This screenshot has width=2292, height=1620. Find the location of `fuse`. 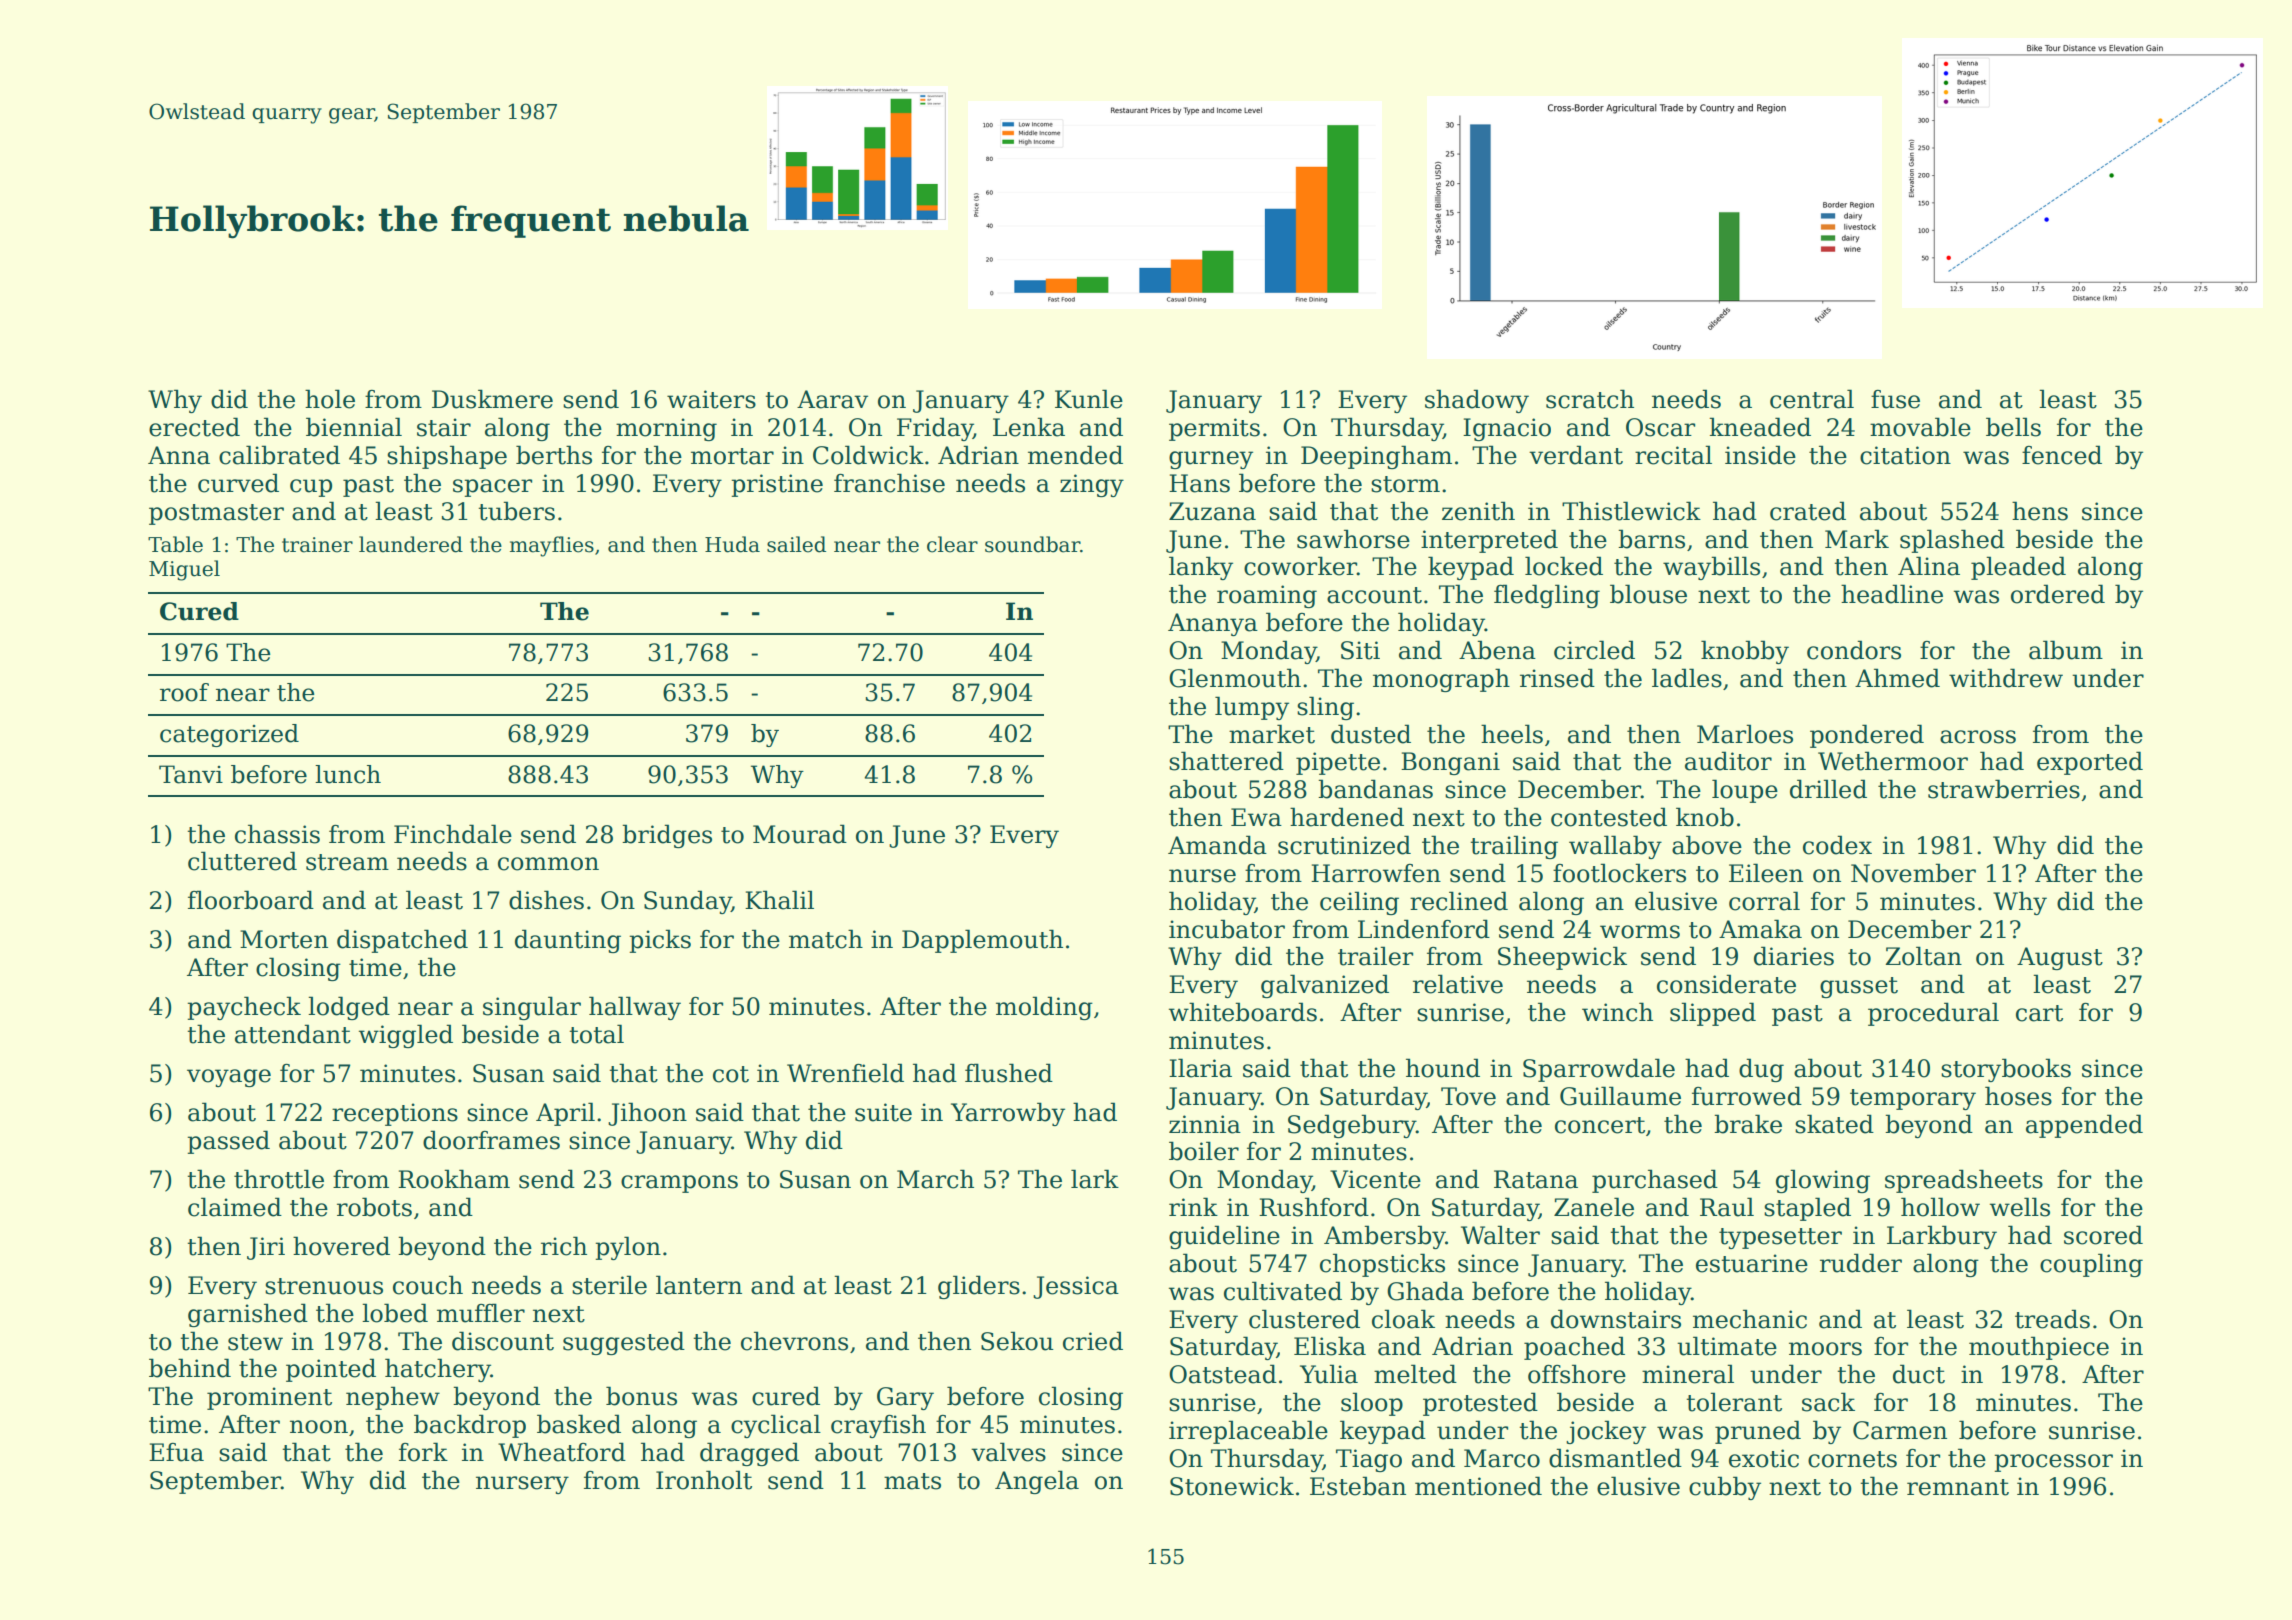

fuse is located at coordinates (1895, 399).
